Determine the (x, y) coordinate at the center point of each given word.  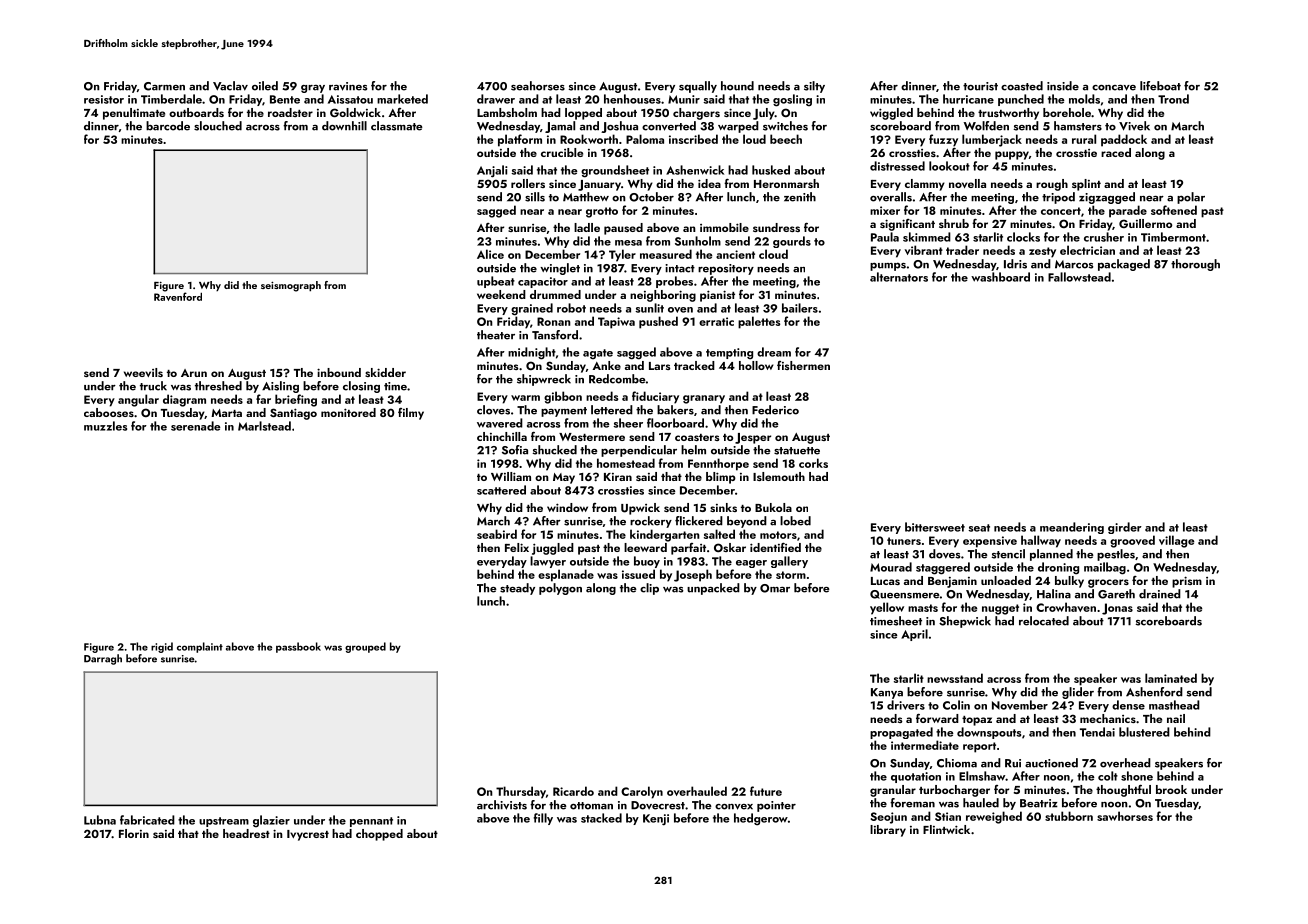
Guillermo (1145, 223)
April (914, 635)
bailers (800, 308)
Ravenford (178, 296)
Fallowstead (1079, 277)
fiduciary (655, 397)
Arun (194, 373)
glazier (271, 821)
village (1176, 541)
